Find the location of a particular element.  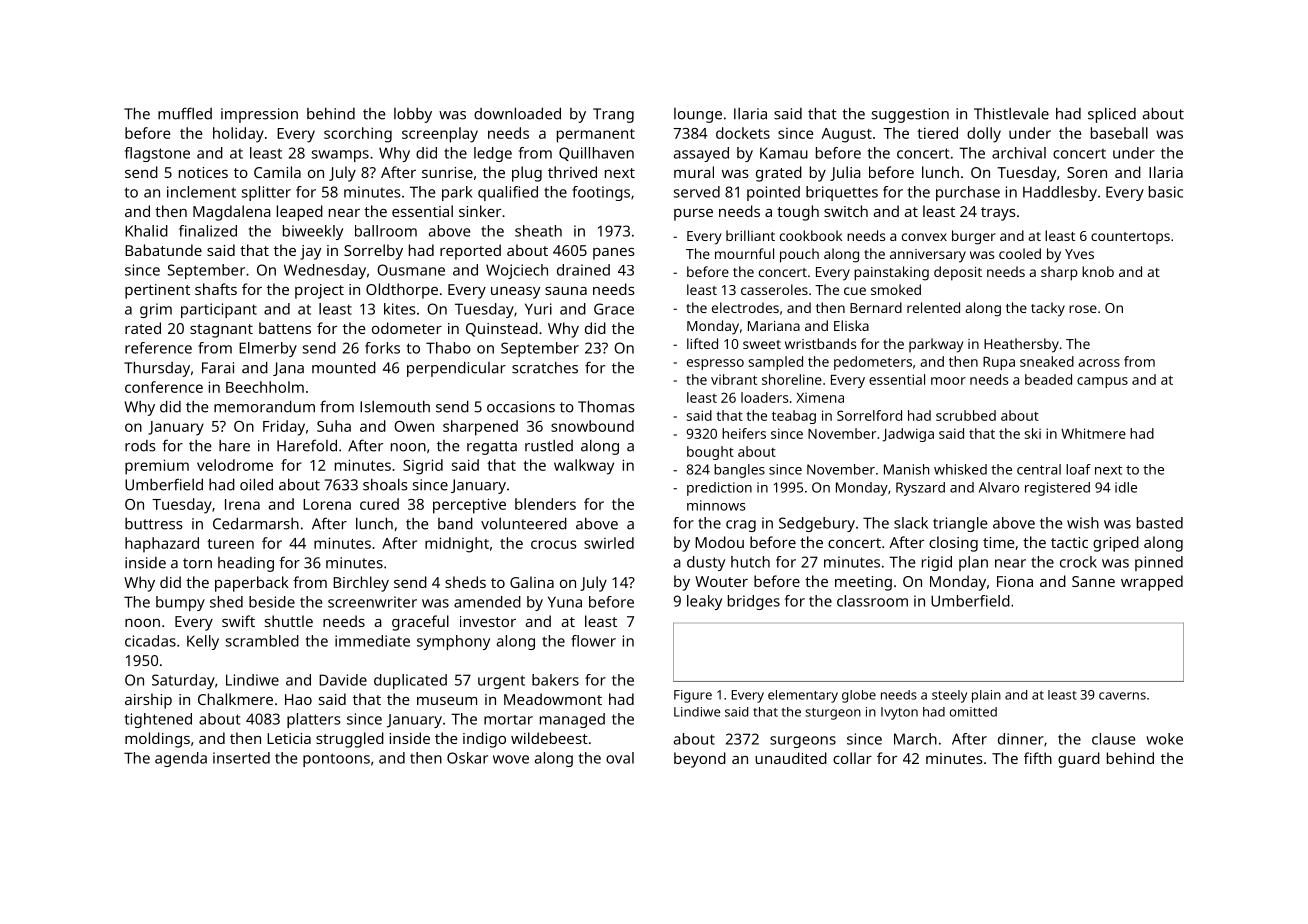

lifted is located at coordinates (702, 343).
